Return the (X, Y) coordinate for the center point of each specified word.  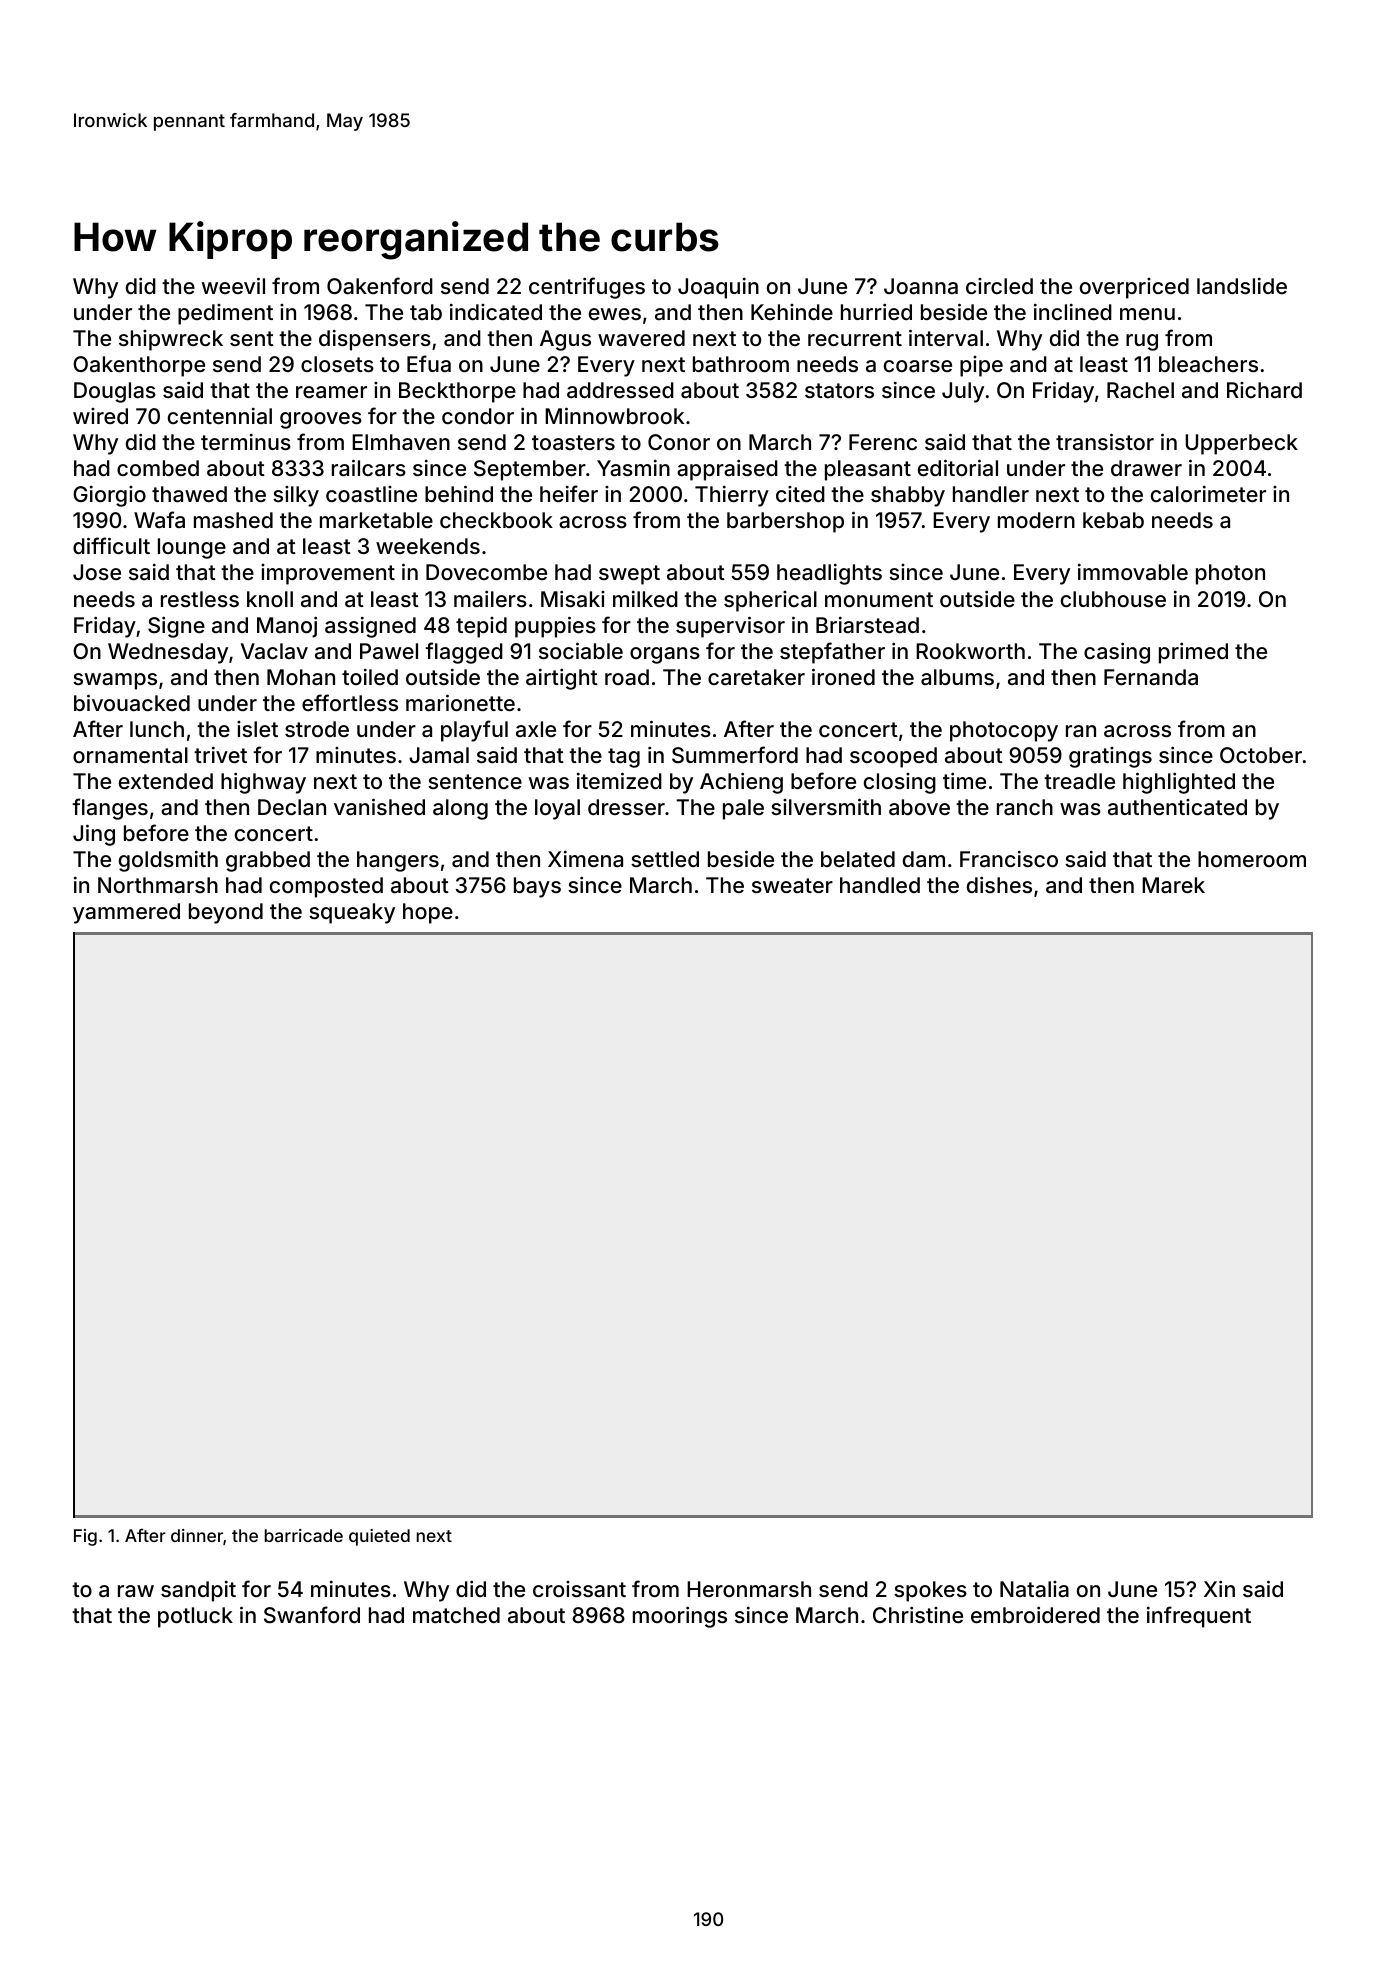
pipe (981, 366)
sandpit (198, 1591)
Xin (1219, 1588)
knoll (270, 599)
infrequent (1199, 1617)
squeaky (352, 913)
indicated (496, 312)
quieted (379, 1537)
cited (800, 494)
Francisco (1009, 859)
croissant (579, 1589)
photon (1230, 574)
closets (337, 364)
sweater (792, 886)
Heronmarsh (749, 1589)
